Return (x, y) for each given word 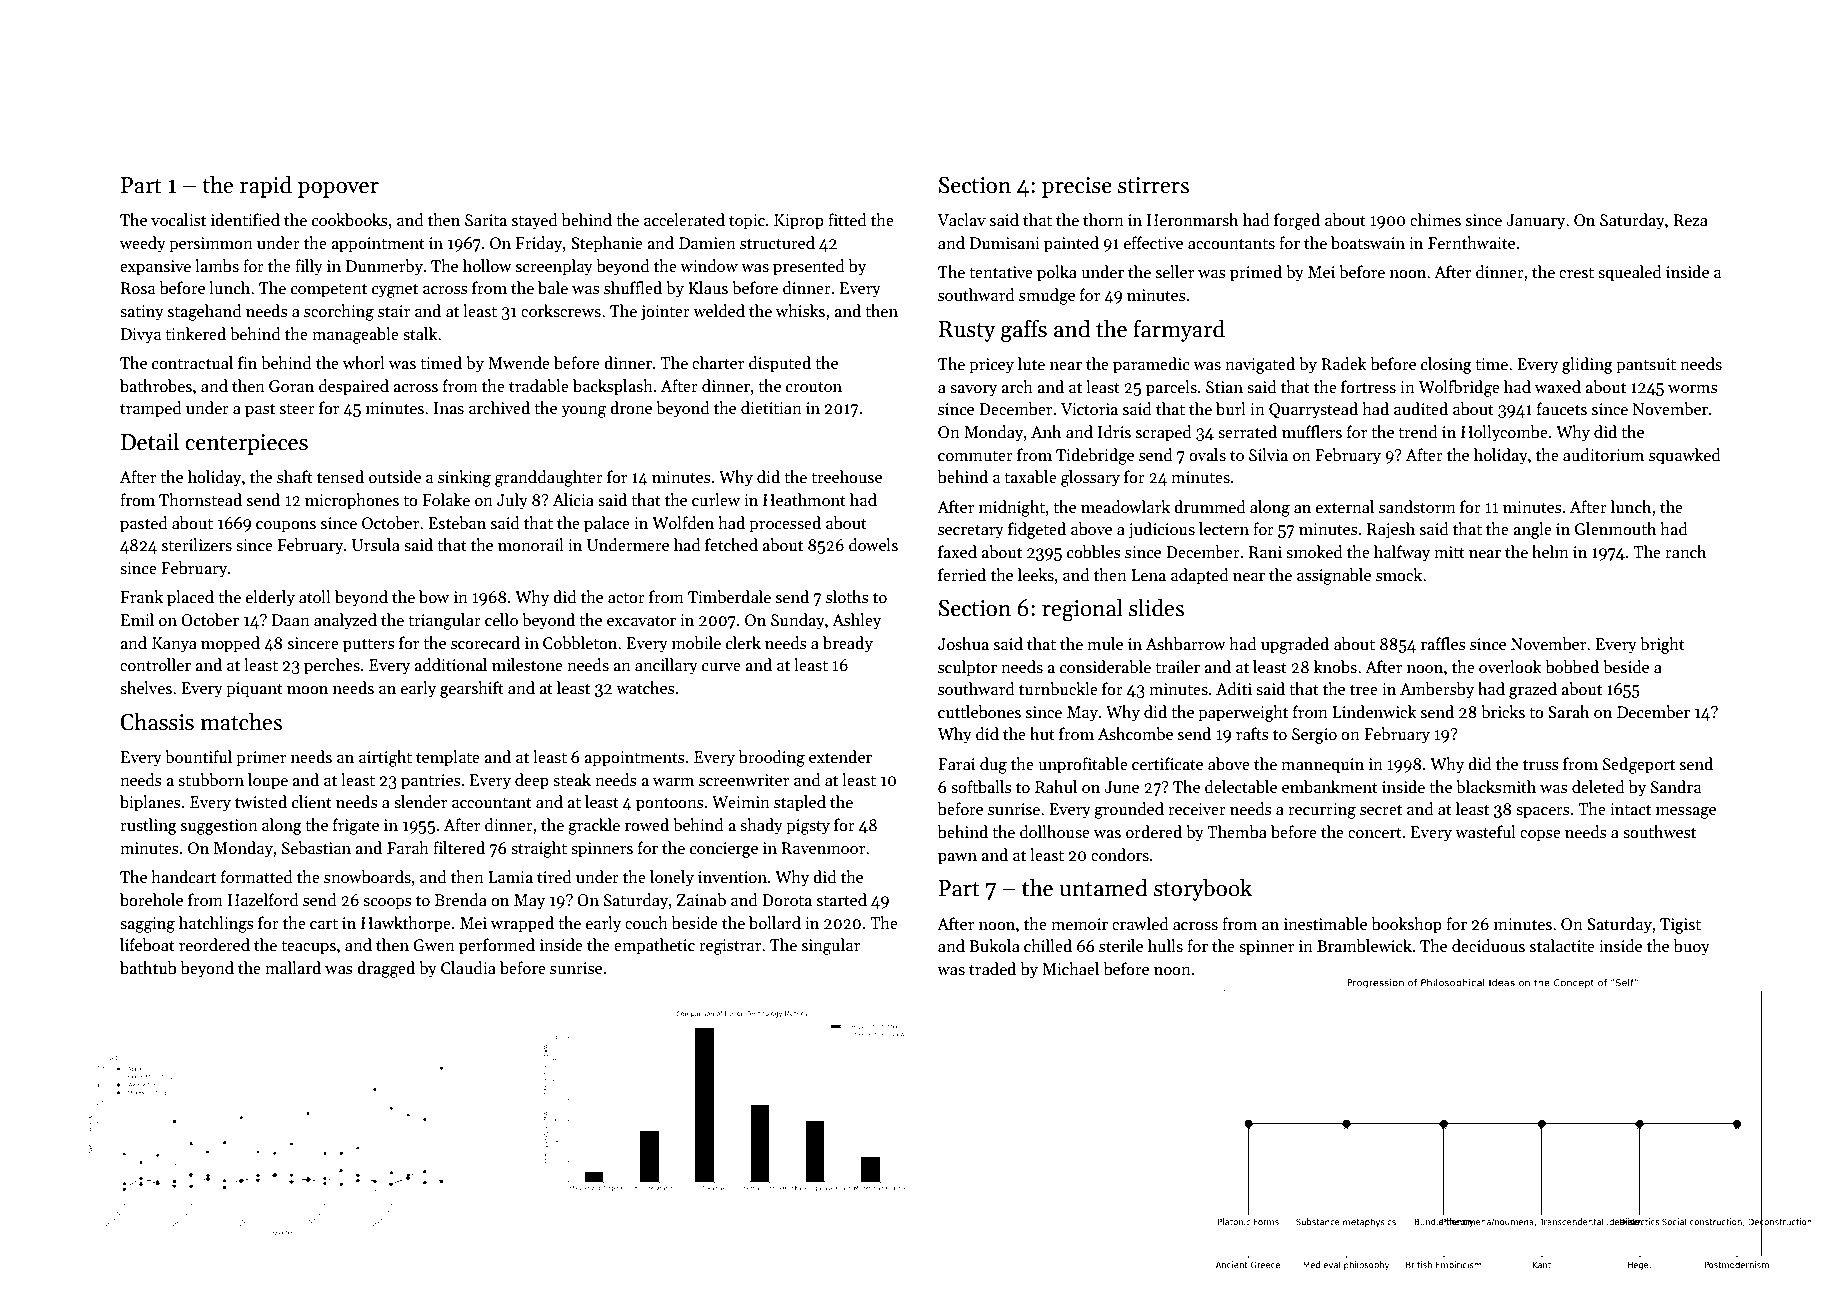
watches (645, 687)
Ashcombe (1135, 734)
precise (1077, 187)
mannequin (1322, 766)
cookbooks (349, 219)
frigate (356, 826)
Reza (1691, 220)
